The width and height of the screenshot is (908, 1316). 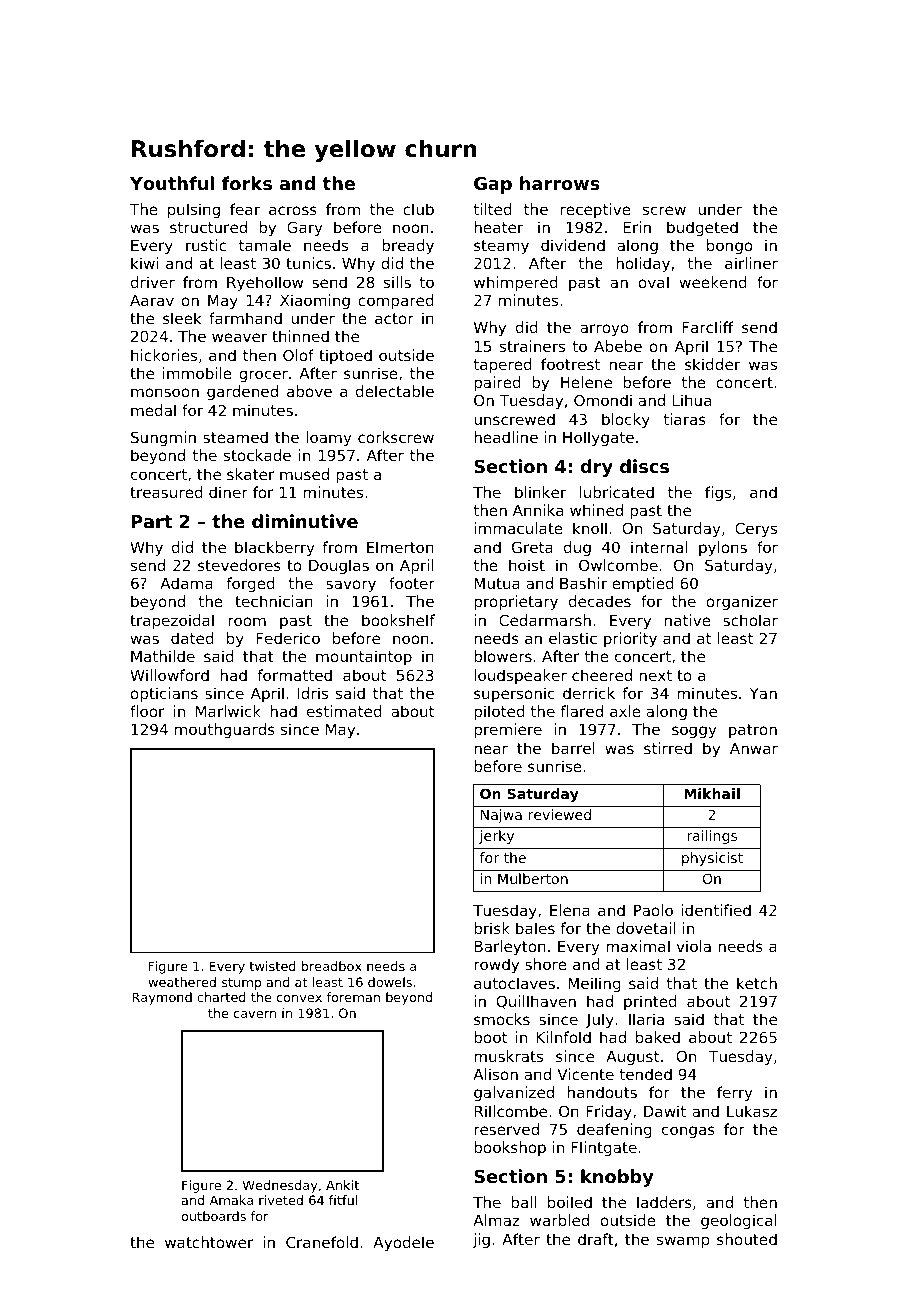 What do you see at coordinates (496, 837) in the screenshot?
I see `jerky` at bounding box center [496, 837].
